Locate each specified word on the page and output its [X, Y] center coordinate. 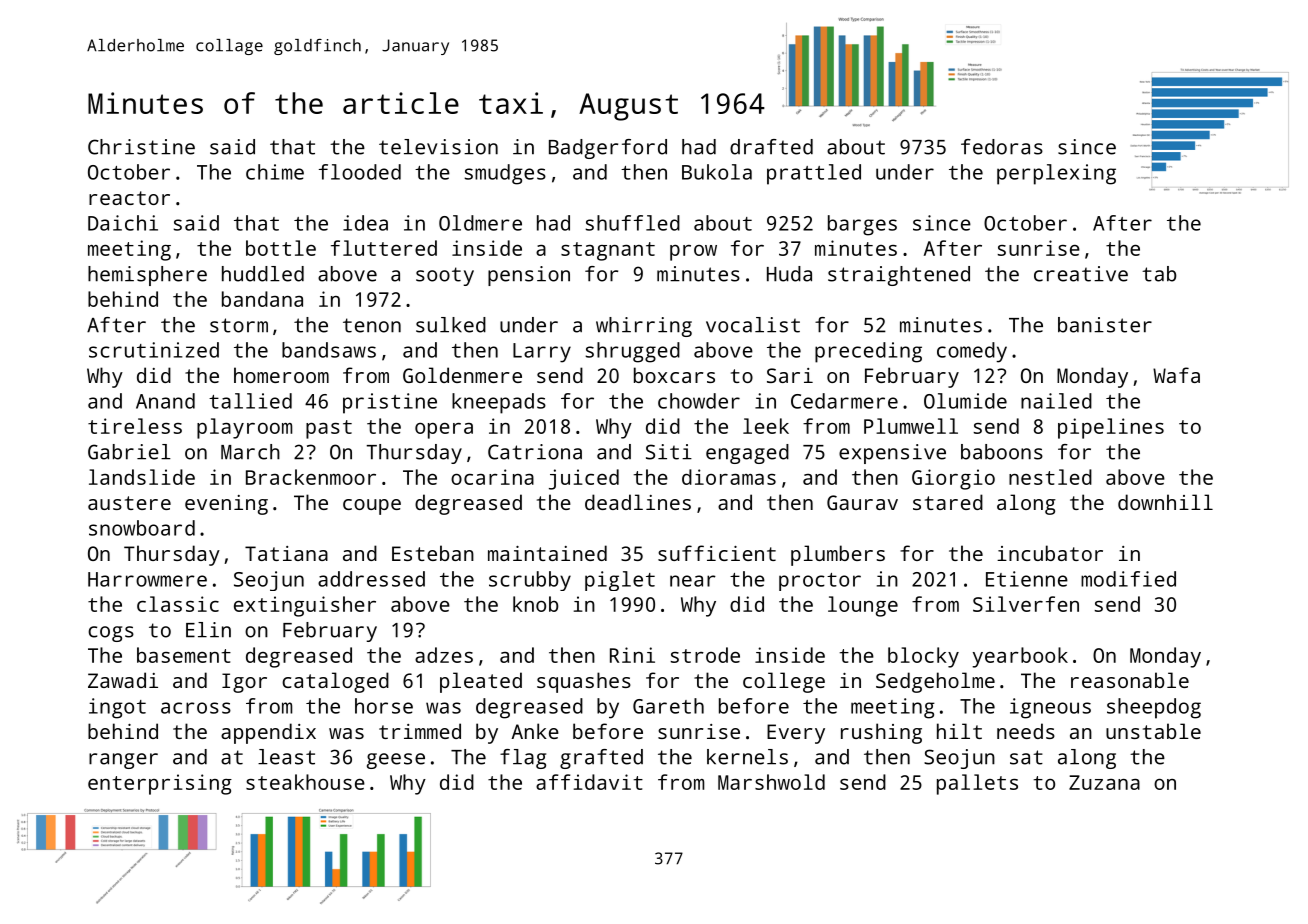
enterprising [160, 784]
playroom [244, 428]
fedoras [1002, 147]
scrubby [530, 581]
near [693, 581]
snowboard [142, 528]
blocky [923, 657]
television [438, 147]
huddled [263, 274]
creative [1081, 274]
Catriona [535, 452]
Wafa [1176, 375]
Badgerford [608, 149]
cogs [111, 634]
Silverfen [1026, 604]
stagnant [608, 251]
